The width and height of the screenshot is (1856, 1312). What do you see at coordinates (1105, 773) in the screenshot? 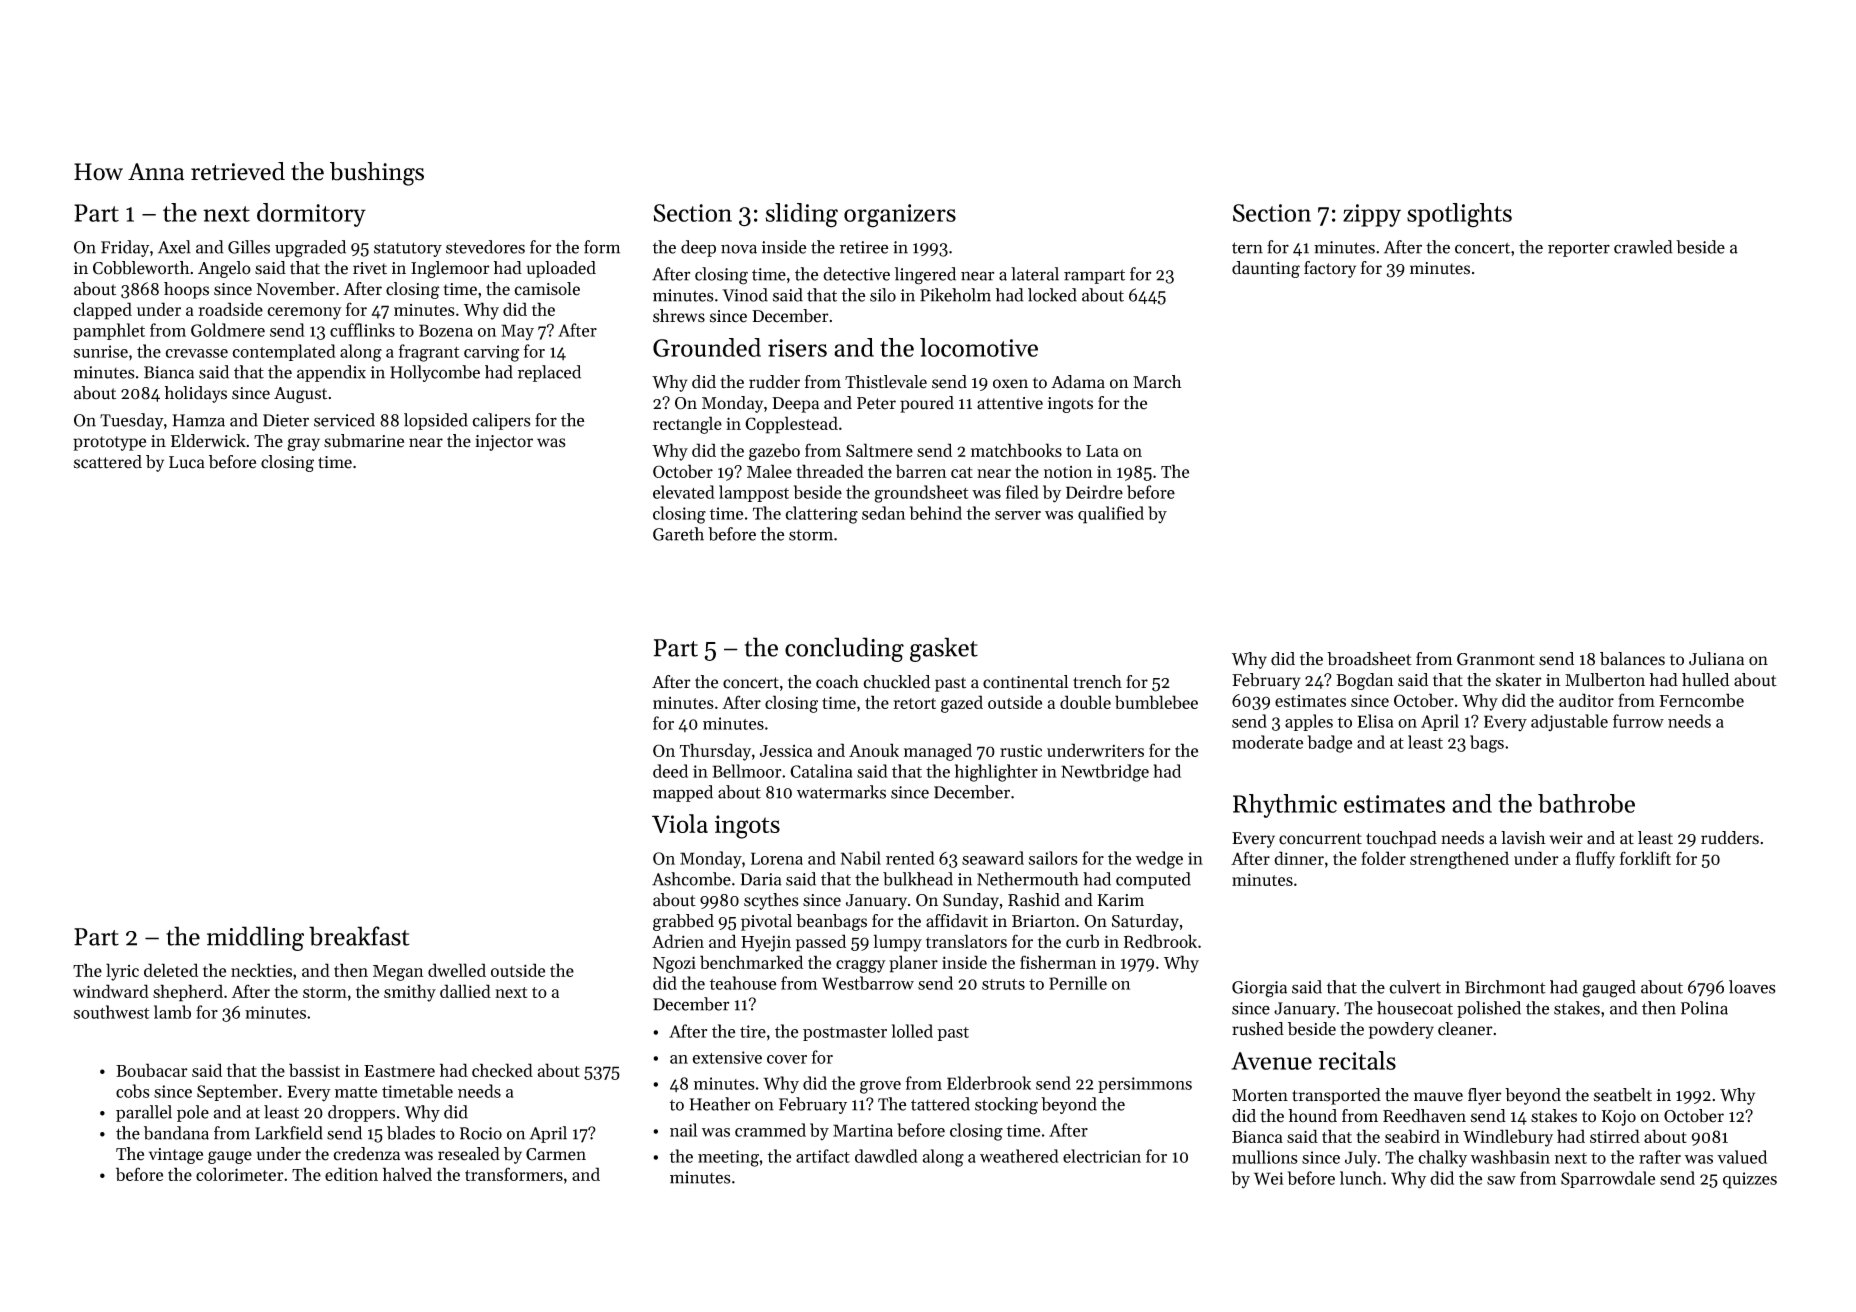
I see `Newtbridge` at bounding box center [1105, 773].
